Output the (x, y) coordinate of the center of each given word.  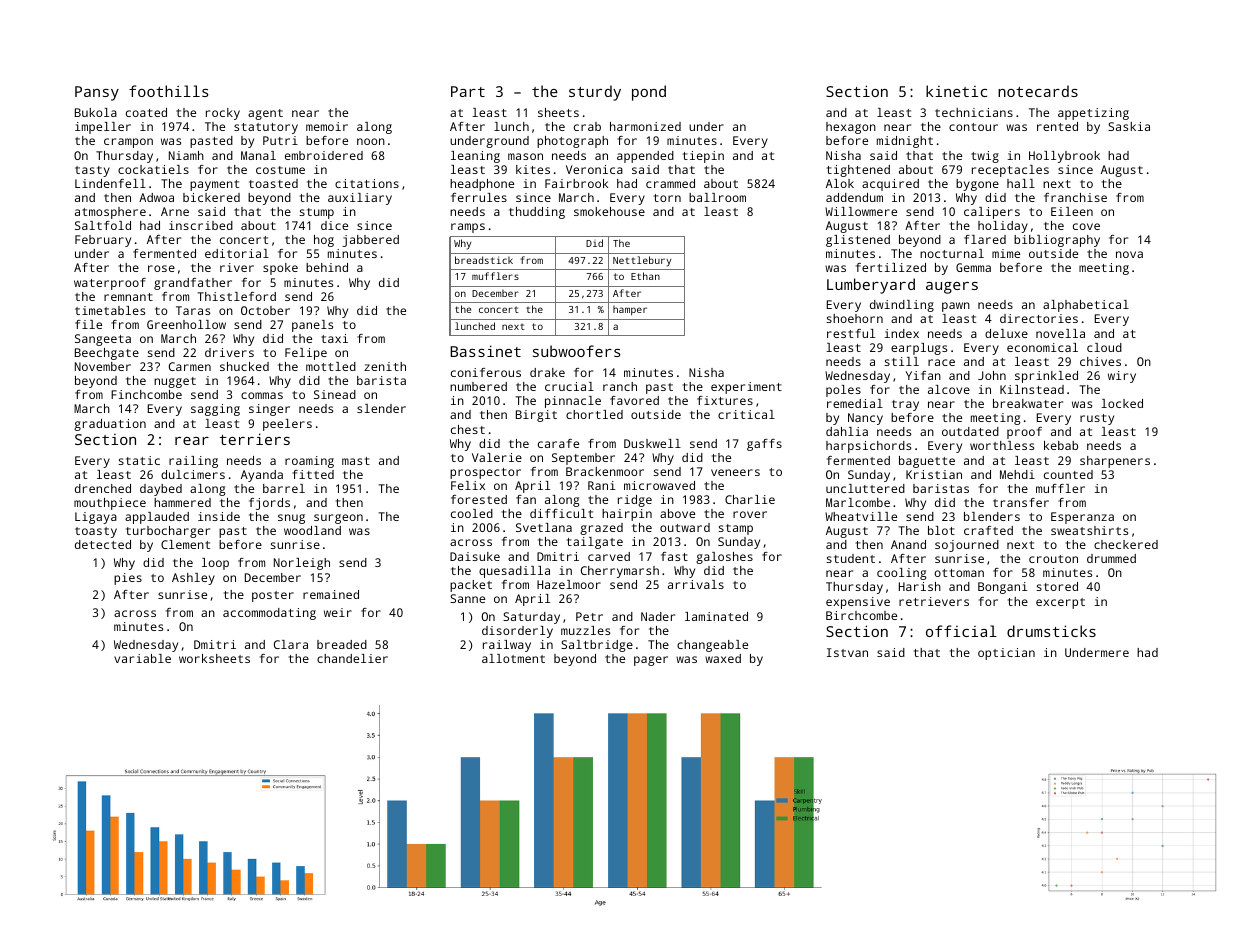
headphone (482, 185)
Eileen (1072, 211)
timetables (110, 310)
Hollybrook (1064, 157)
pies (128, 579)
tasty (92, 171)
